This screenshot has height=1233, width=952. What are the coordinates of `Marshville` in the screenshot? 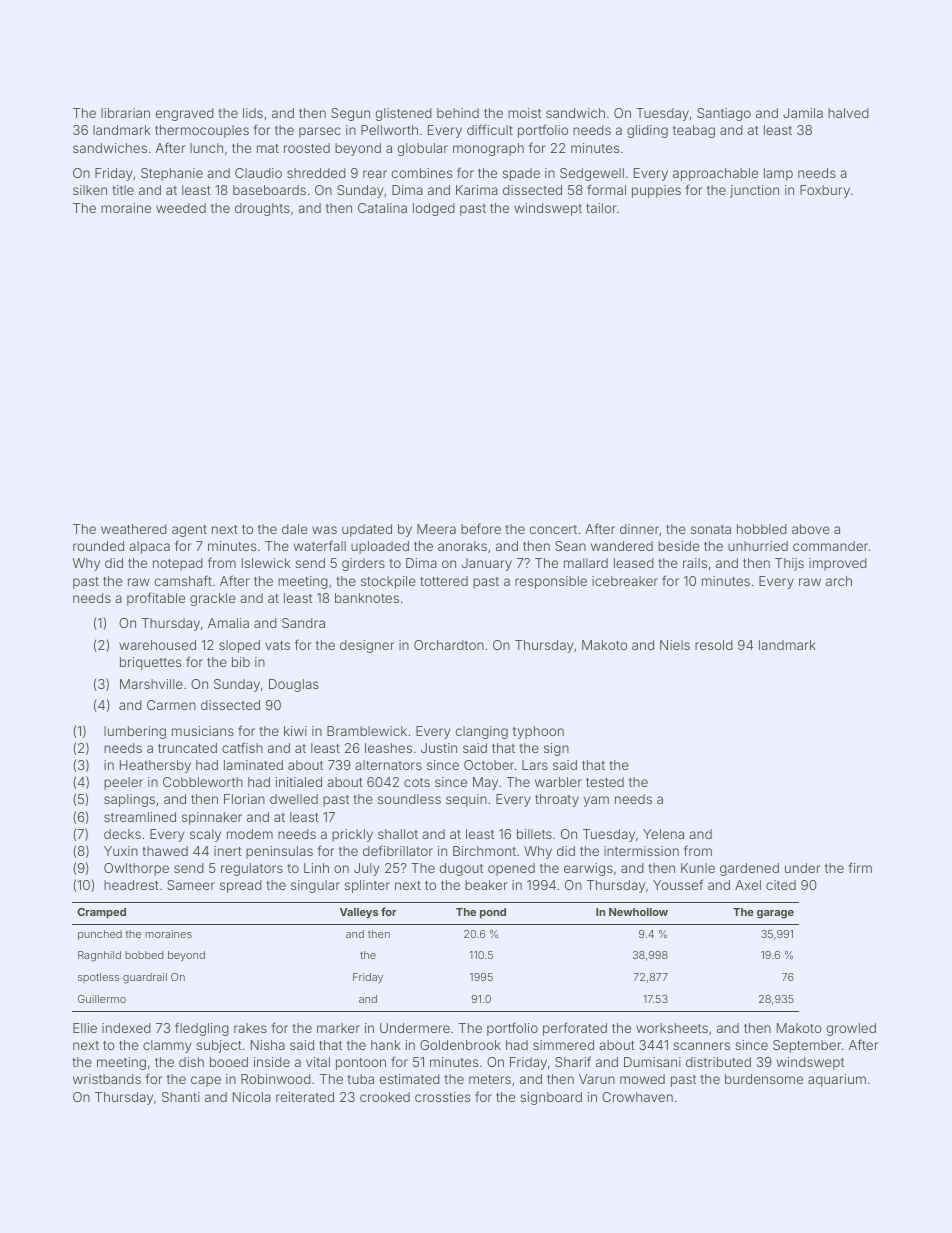 It's located at (151, 684).
